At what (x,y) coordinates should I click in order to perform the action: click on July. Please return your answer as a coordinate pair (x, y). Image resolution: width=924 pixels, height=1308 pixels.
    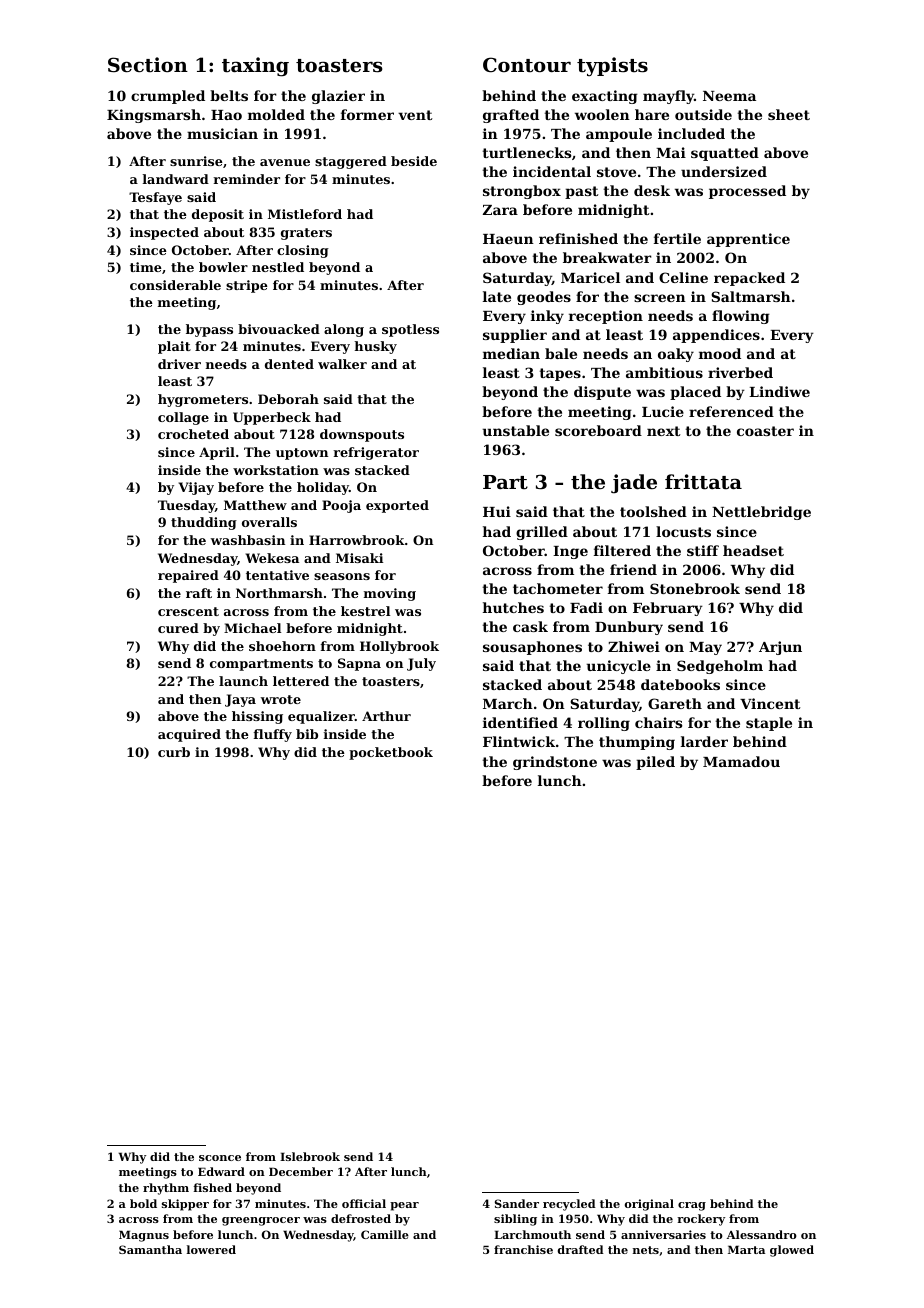
    Looking at the image, I should click on (421, 664).
